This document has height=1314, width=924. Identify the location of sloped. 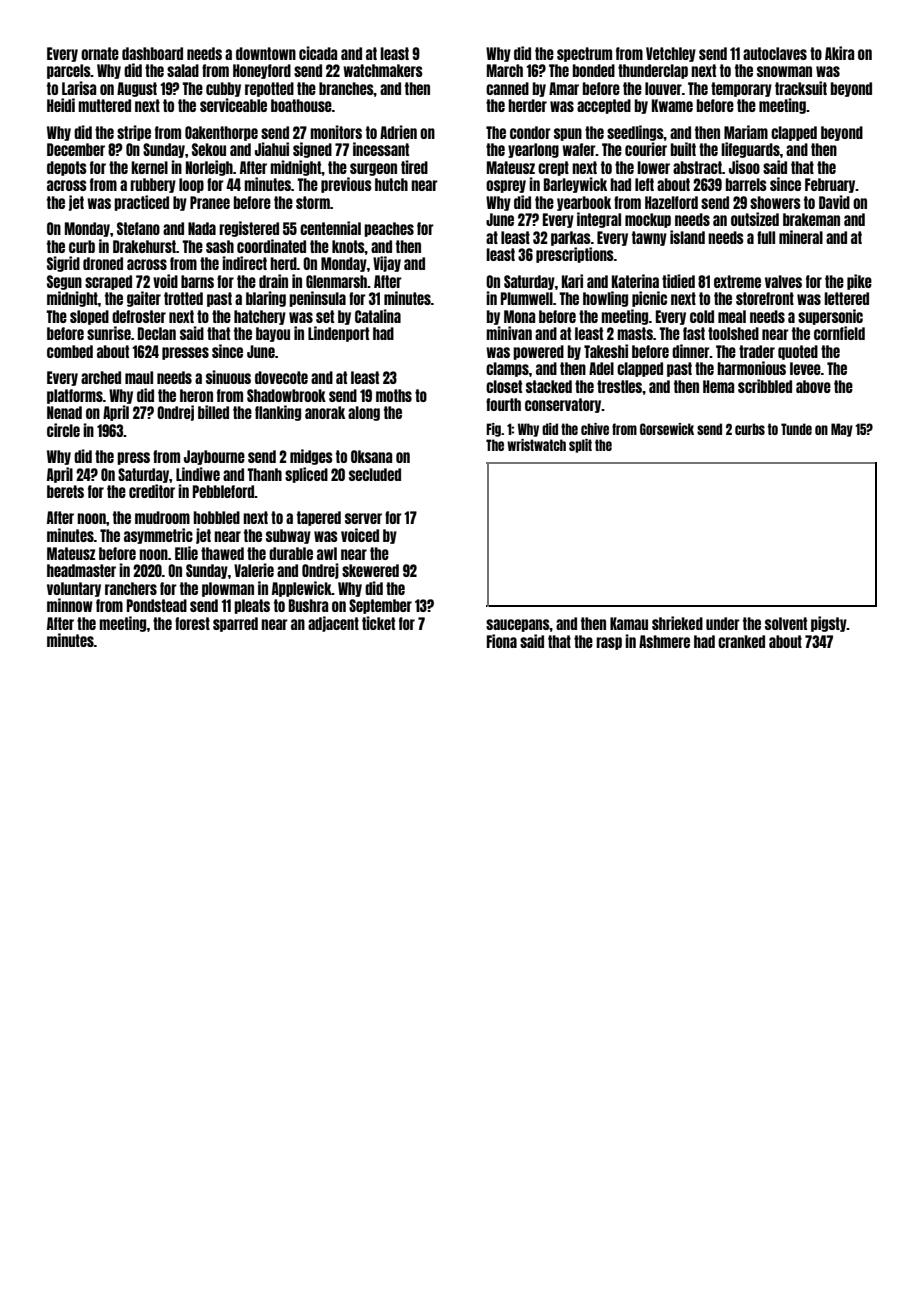
(89, 317).
